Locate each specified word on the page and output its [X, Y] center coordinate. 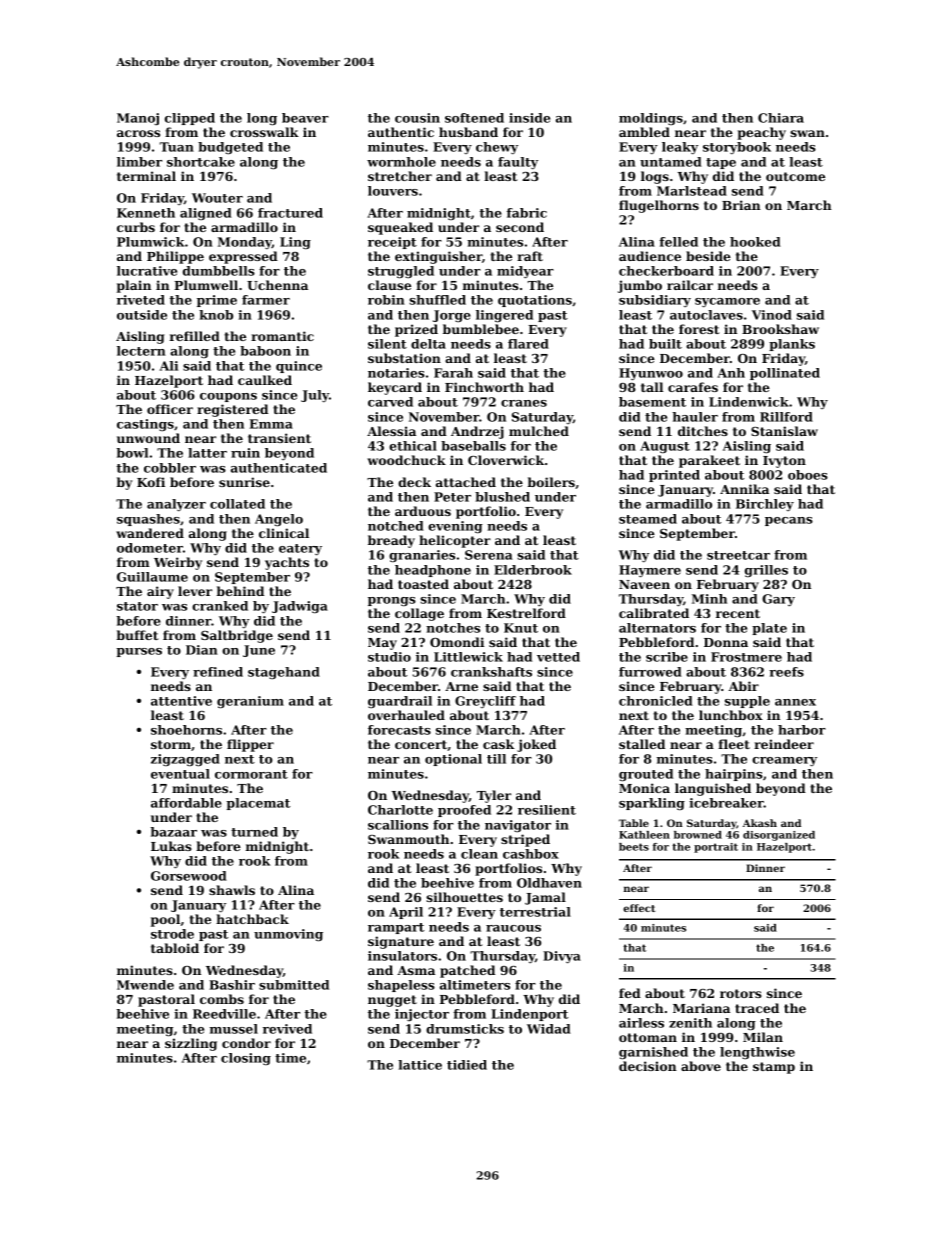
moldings [651, 119]
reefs [786, 672]
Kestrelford [526, 613]
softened [474, 118]
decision [648, 1066]
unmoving [288, 935]
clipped [190, 119]
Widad [549, 1029]
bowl [132, 453]
